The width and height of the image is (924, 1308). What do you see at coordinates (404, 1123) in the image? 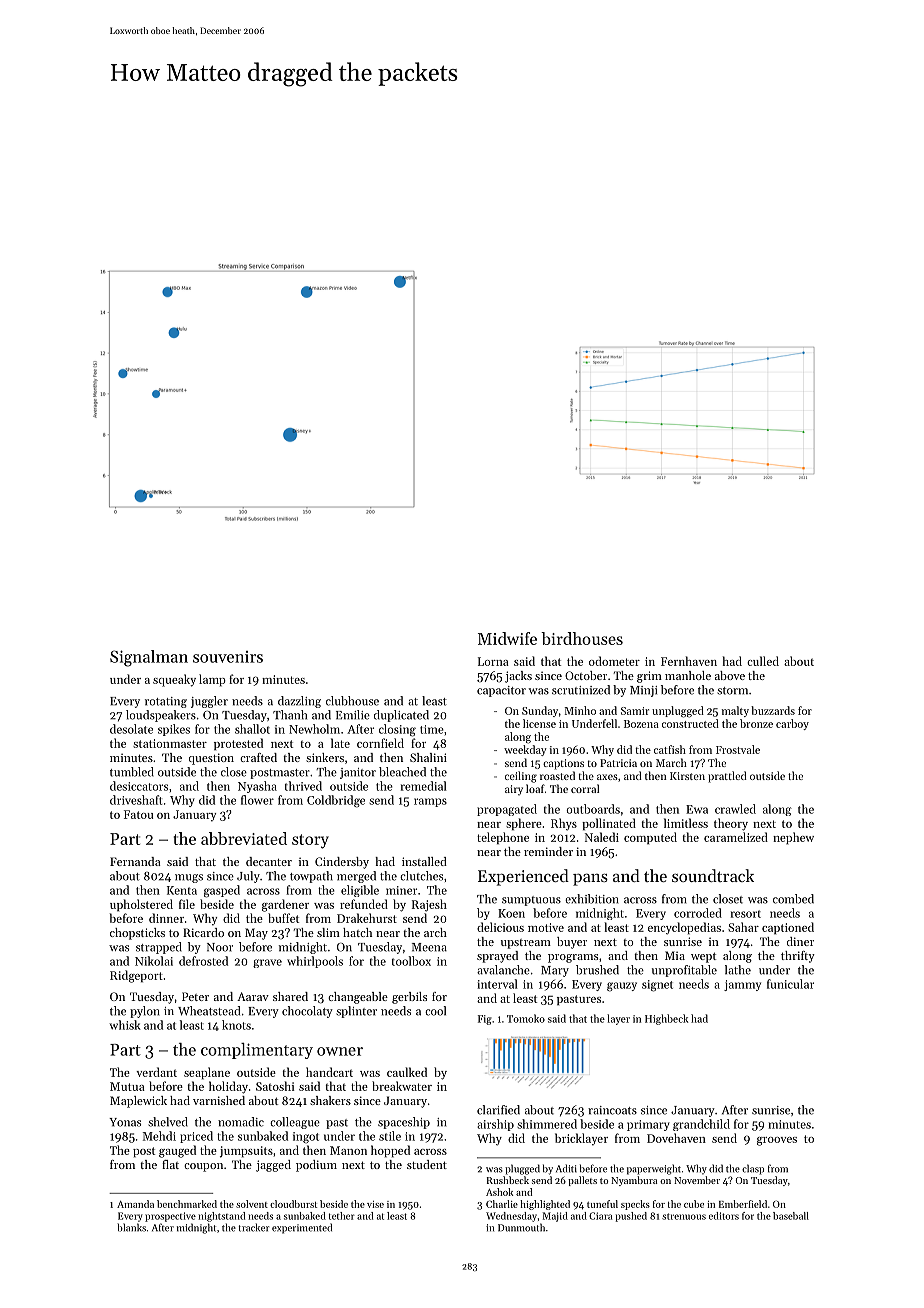
I see `spaceship` at bounding box center [404, 1123].
